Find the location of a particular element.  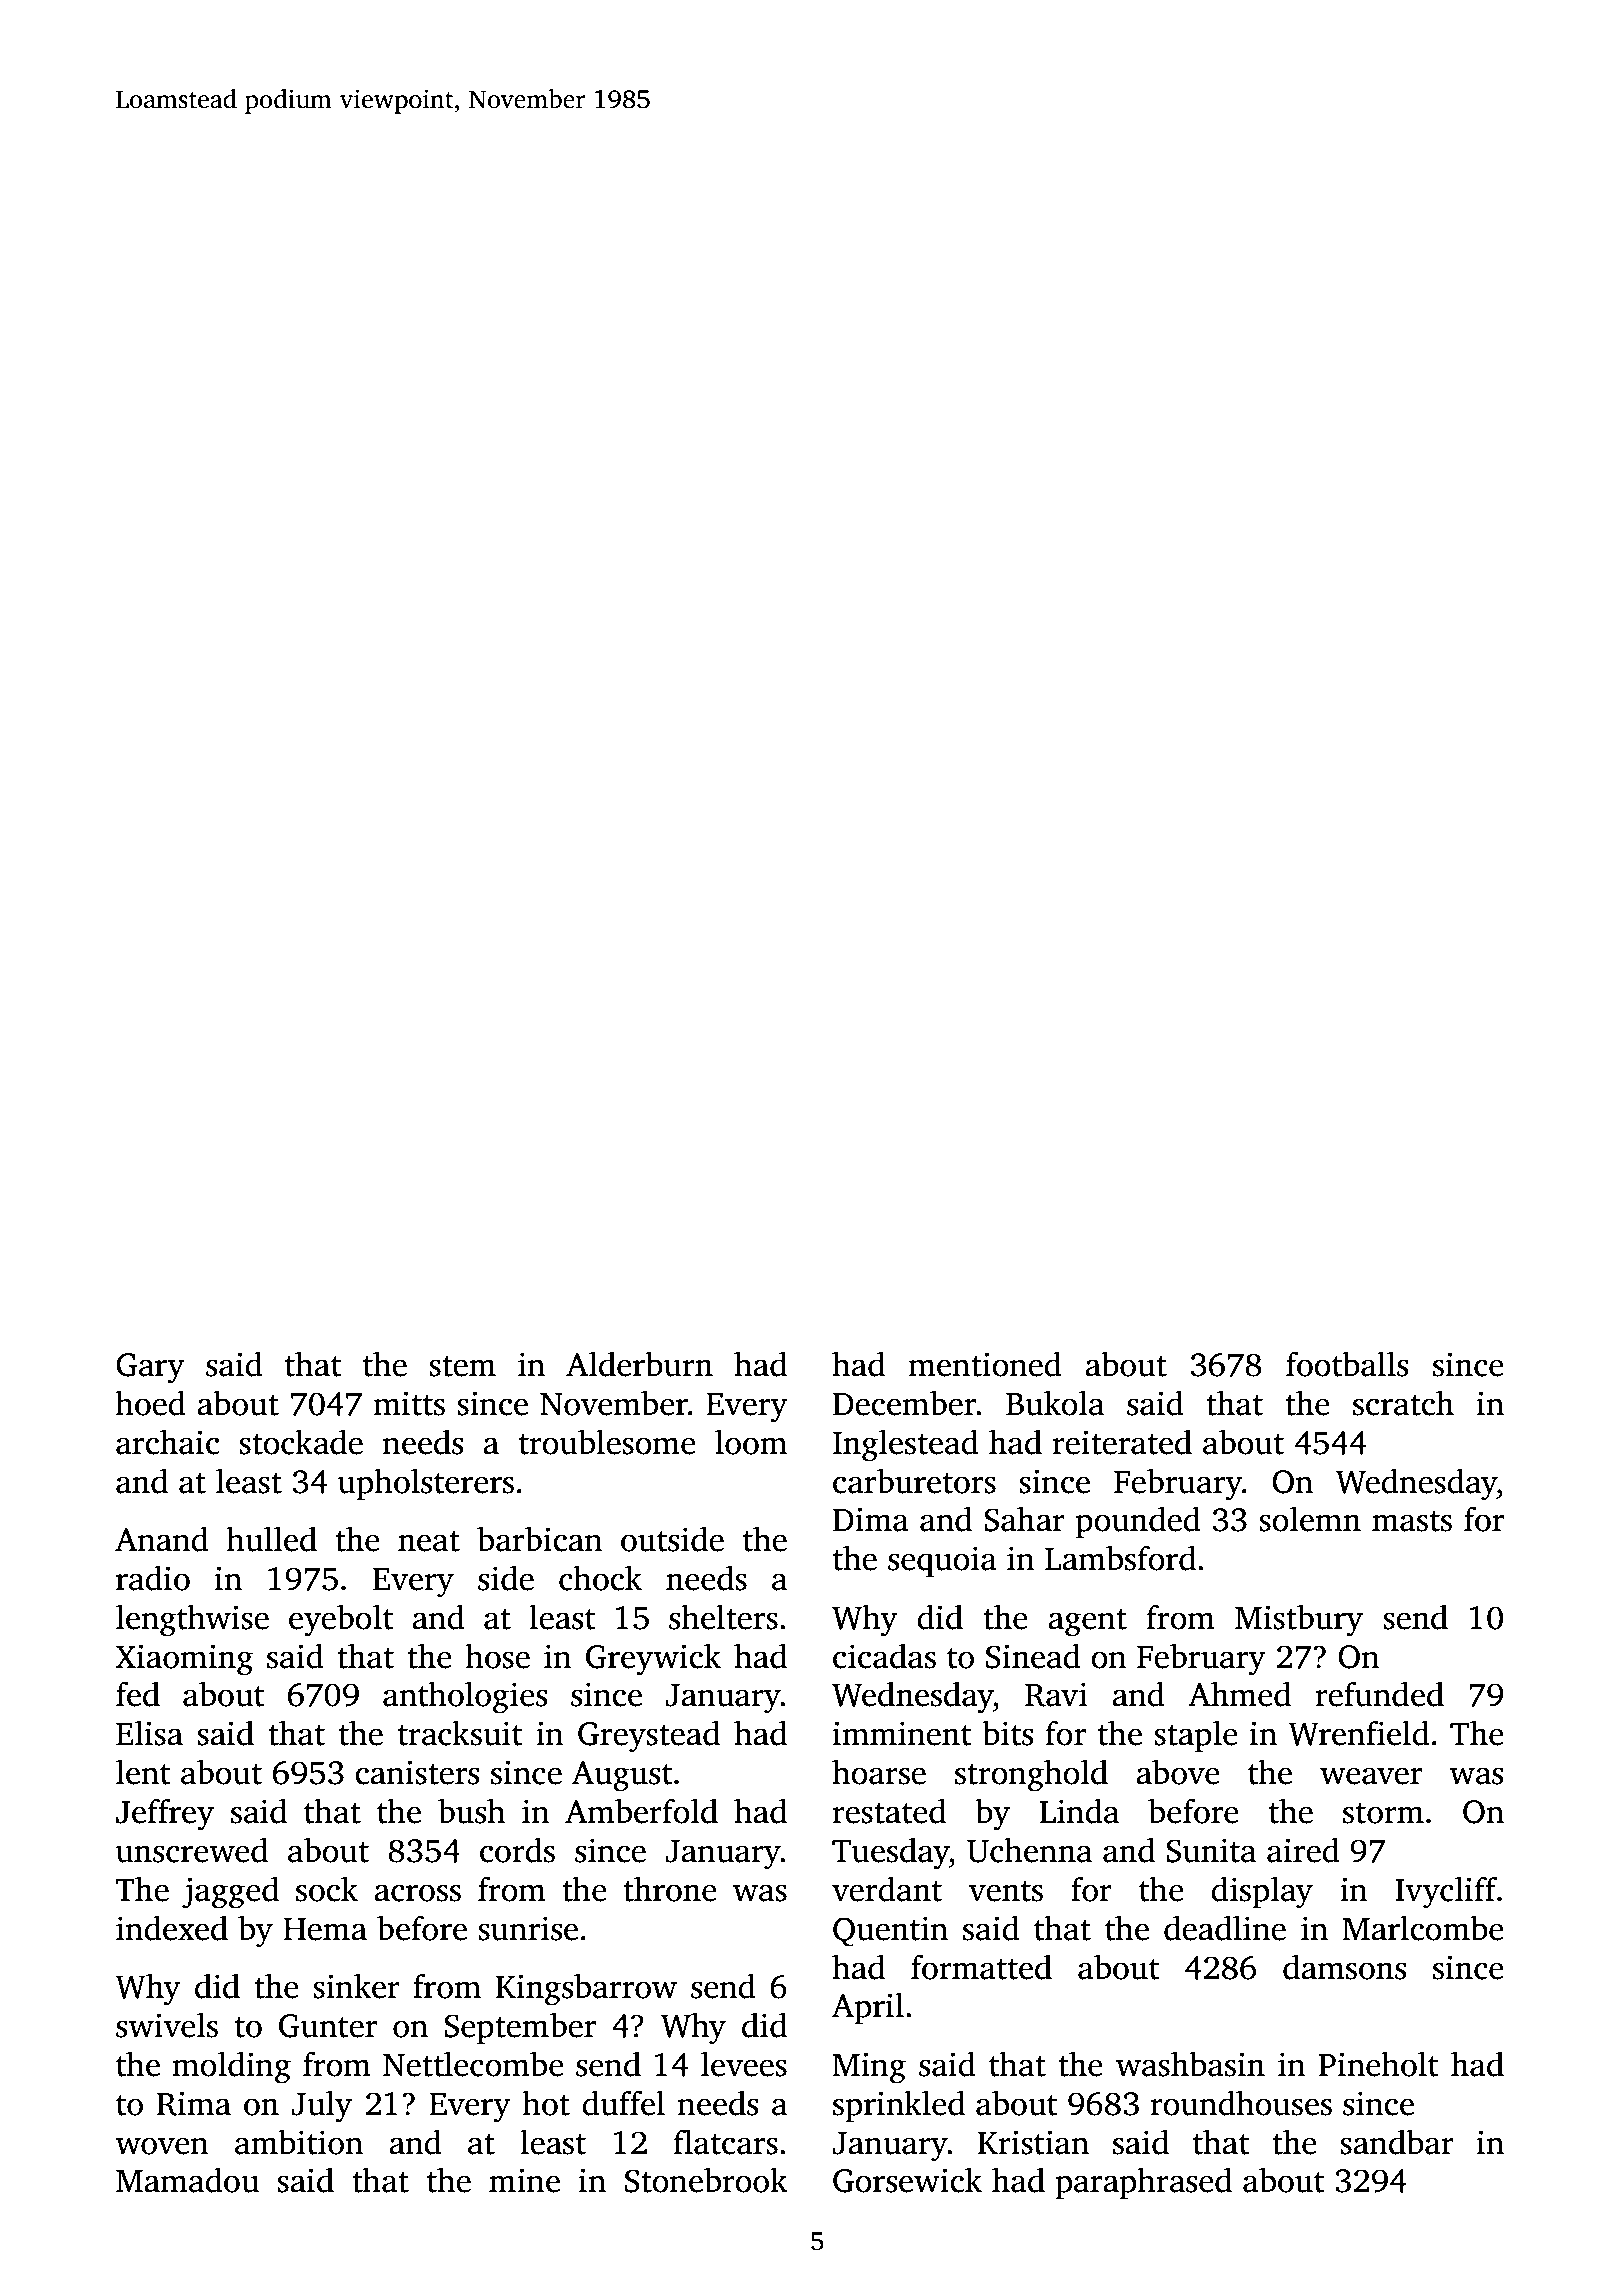

solemn is located at coordinates (1310, 1519).
